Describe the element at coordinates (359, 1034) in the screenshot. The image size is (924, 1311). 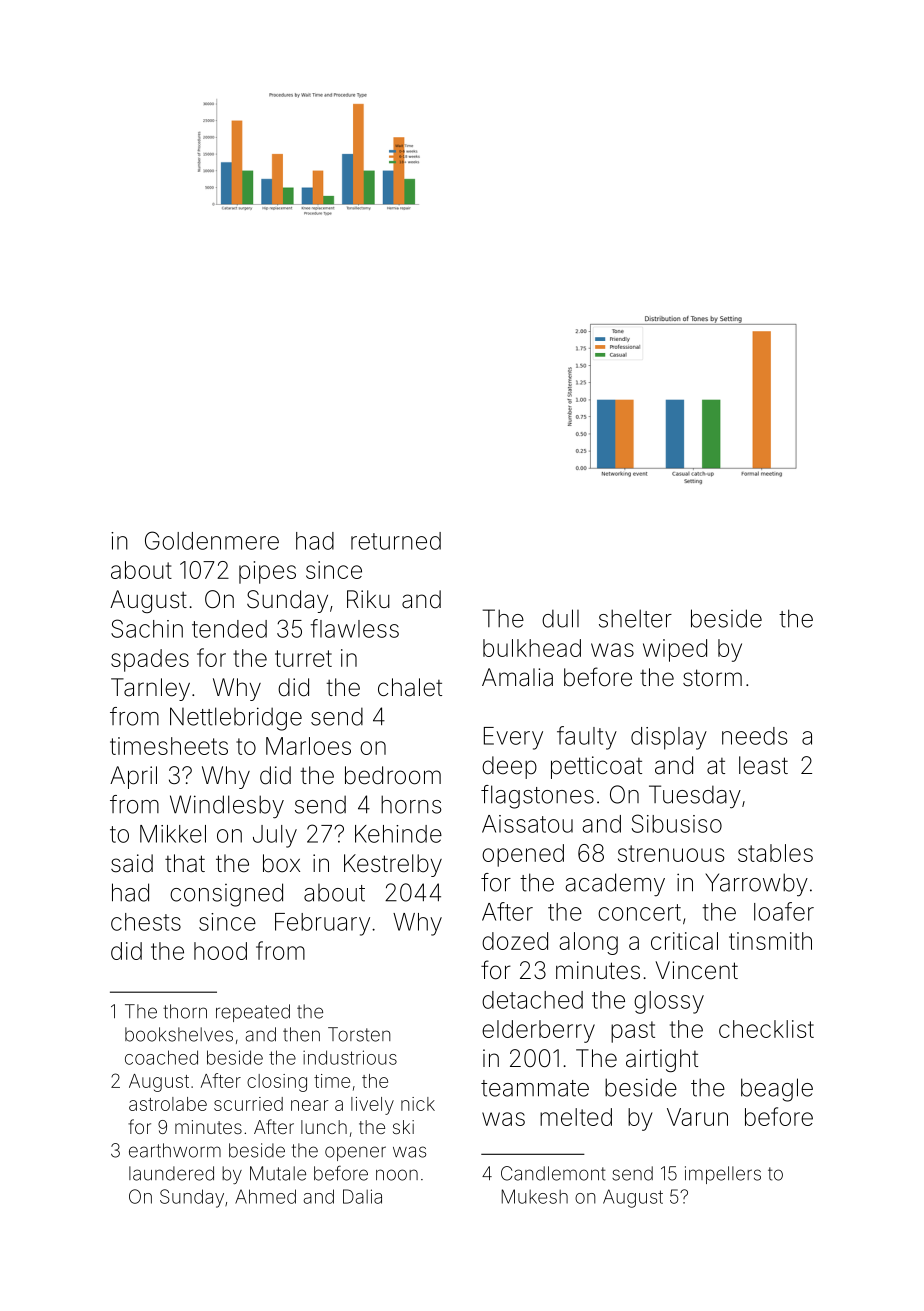
I see `Torsten` at that location.
